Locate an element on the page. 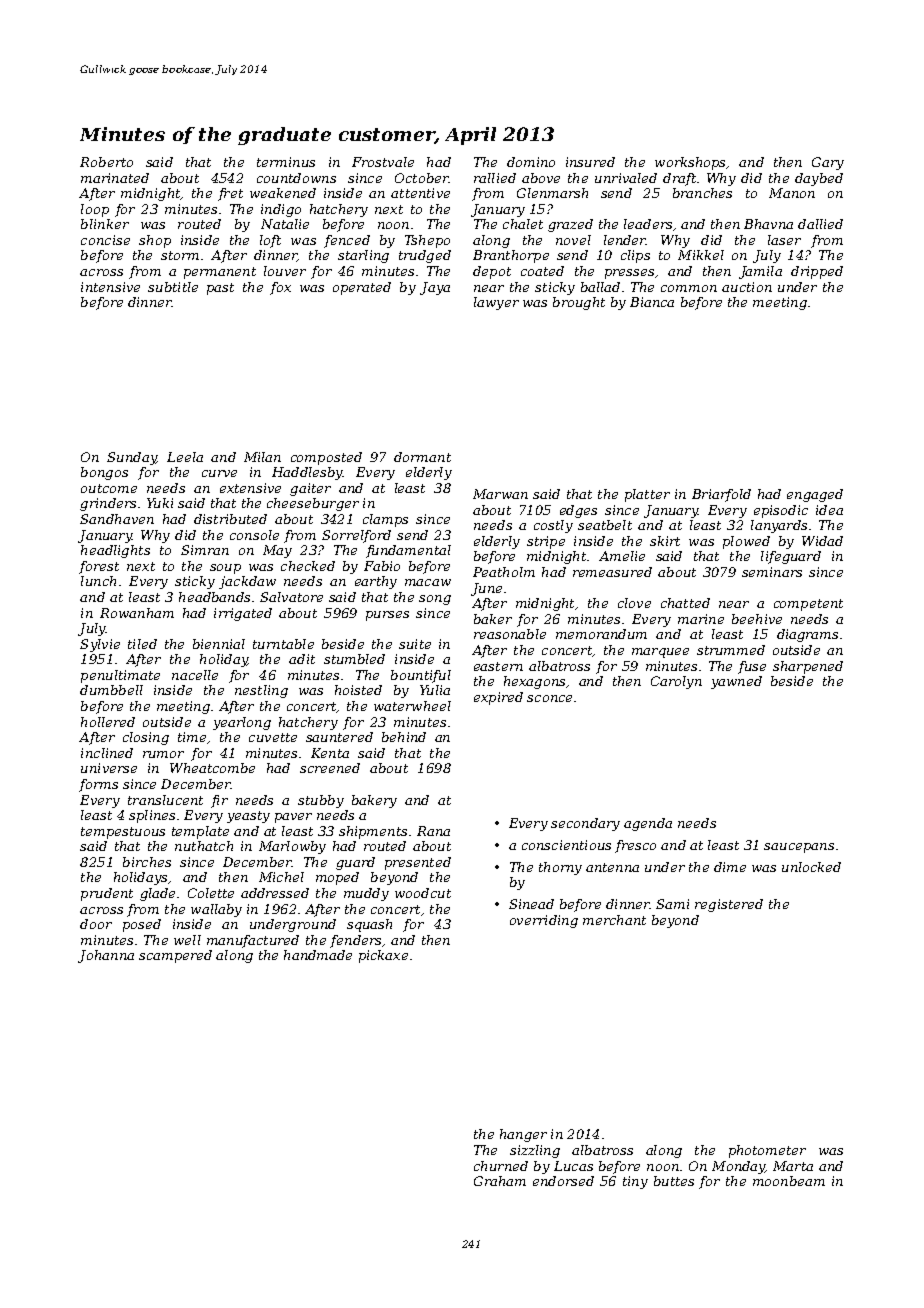 This document has height=1308, width=924. conscientious is located at coordinates (566, 845).
